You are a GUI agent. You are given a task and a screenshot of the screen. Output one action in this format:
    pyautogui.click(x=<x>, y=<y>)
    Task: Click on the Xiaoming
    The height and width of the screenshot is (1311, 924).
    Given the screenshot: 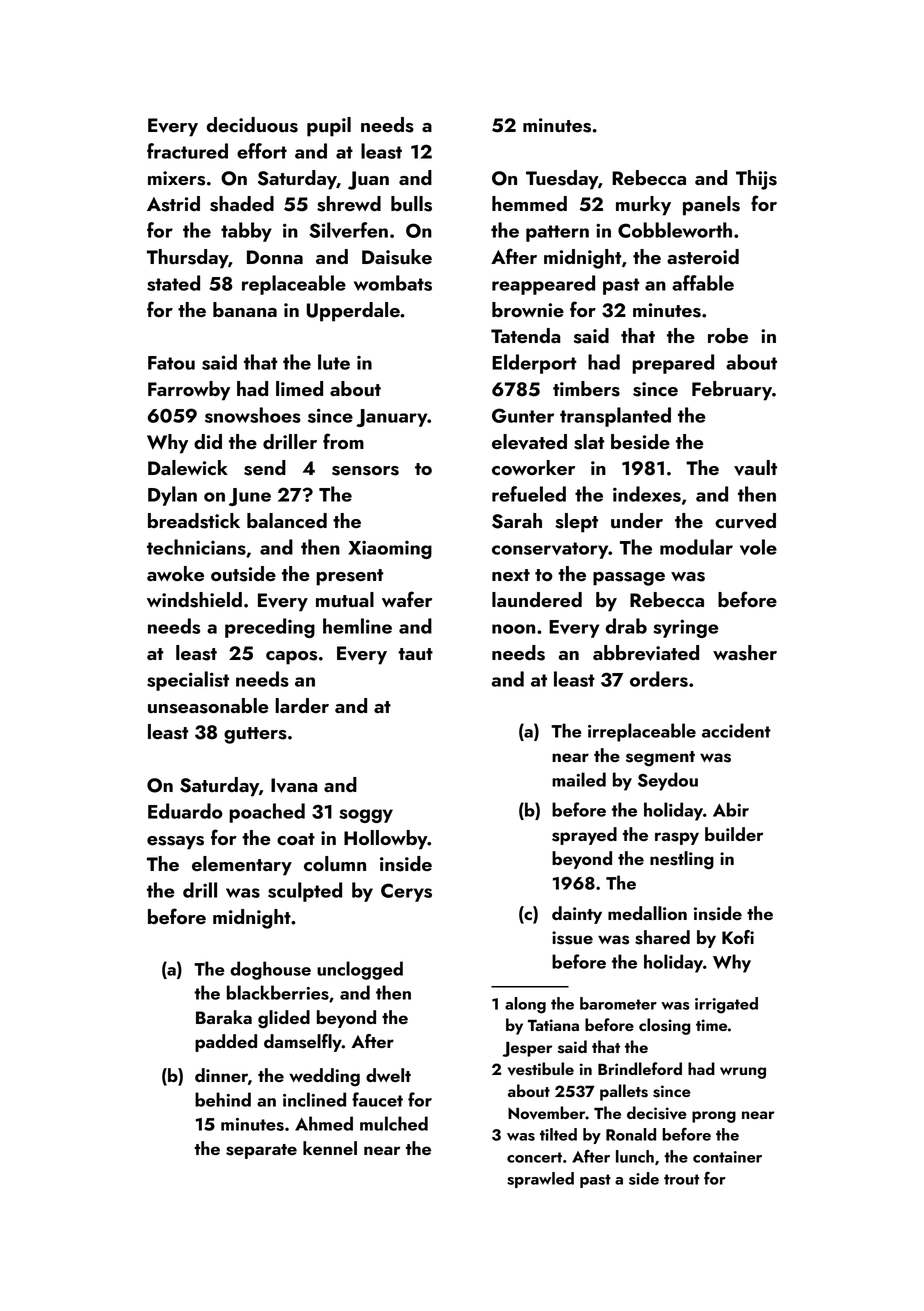 What is the action you would take?
    pyautogui.click(x=390, y=550)
